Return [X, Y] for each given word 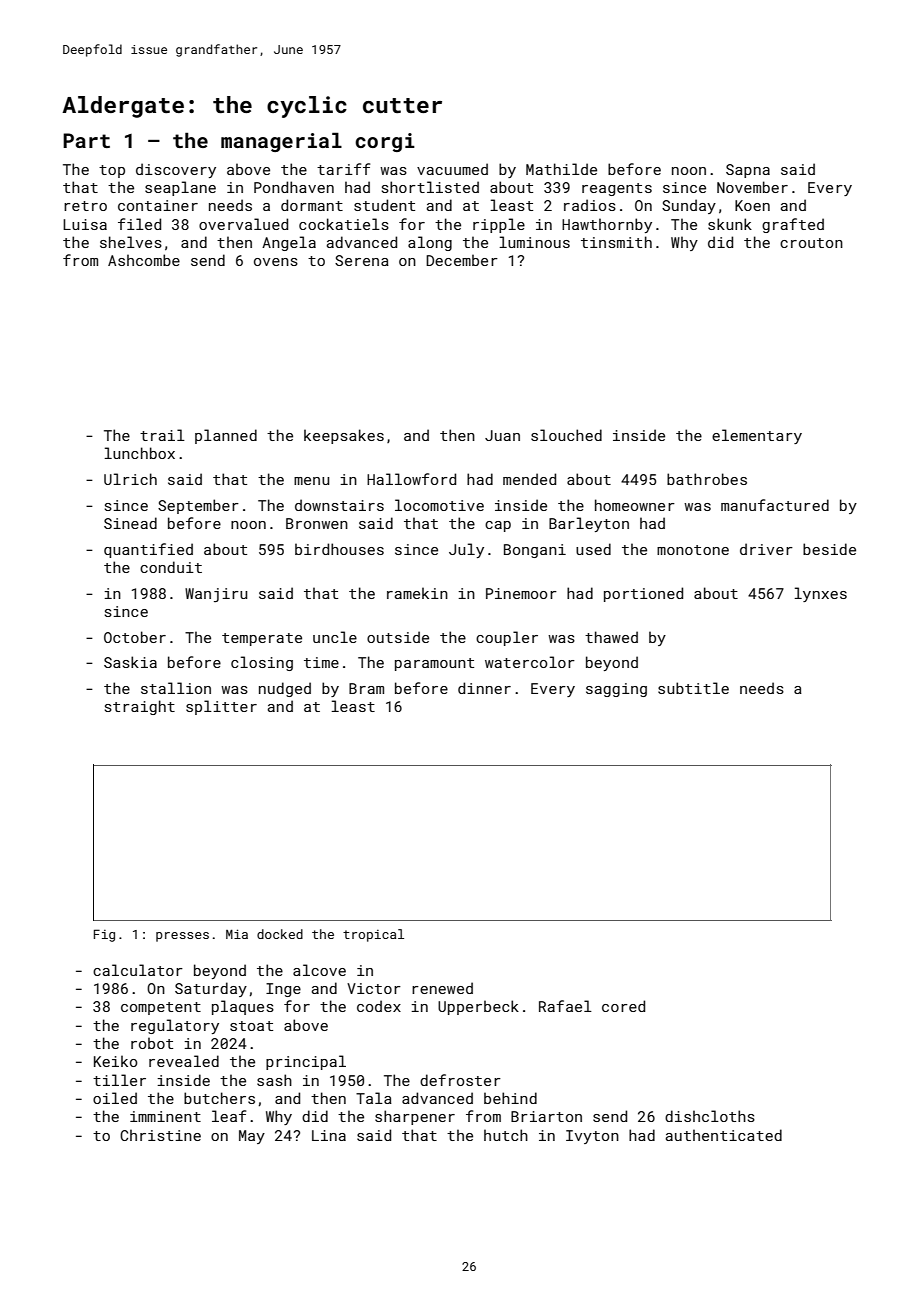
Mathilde [561, 169]
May [252, 1137]
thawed [611, 637]
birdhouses [339, 549]
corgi [385, 142]
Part [86, 140]
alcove [319, 970]
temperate [262, 639]
